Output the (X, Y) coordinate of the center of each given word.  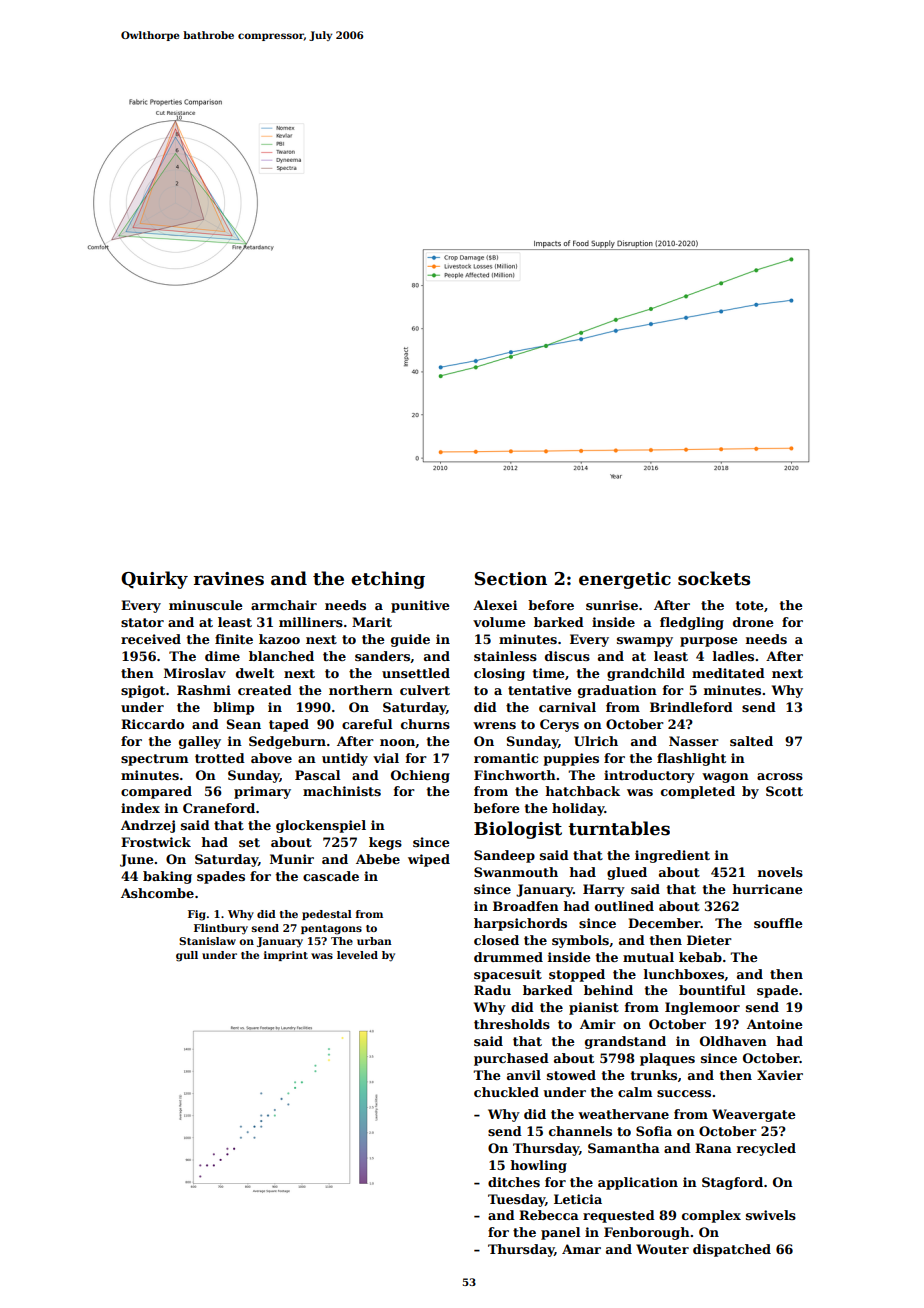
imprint (286, 956)
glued (627, 873)
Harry (604, 890)
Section (511, 579)
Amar (581, 1249)
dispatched (732, 1250)
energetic (625, 580)
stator (142, 622)
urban (374, 941)
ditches (514, 1182)
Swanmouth (516, 872)
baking (167, 877)
